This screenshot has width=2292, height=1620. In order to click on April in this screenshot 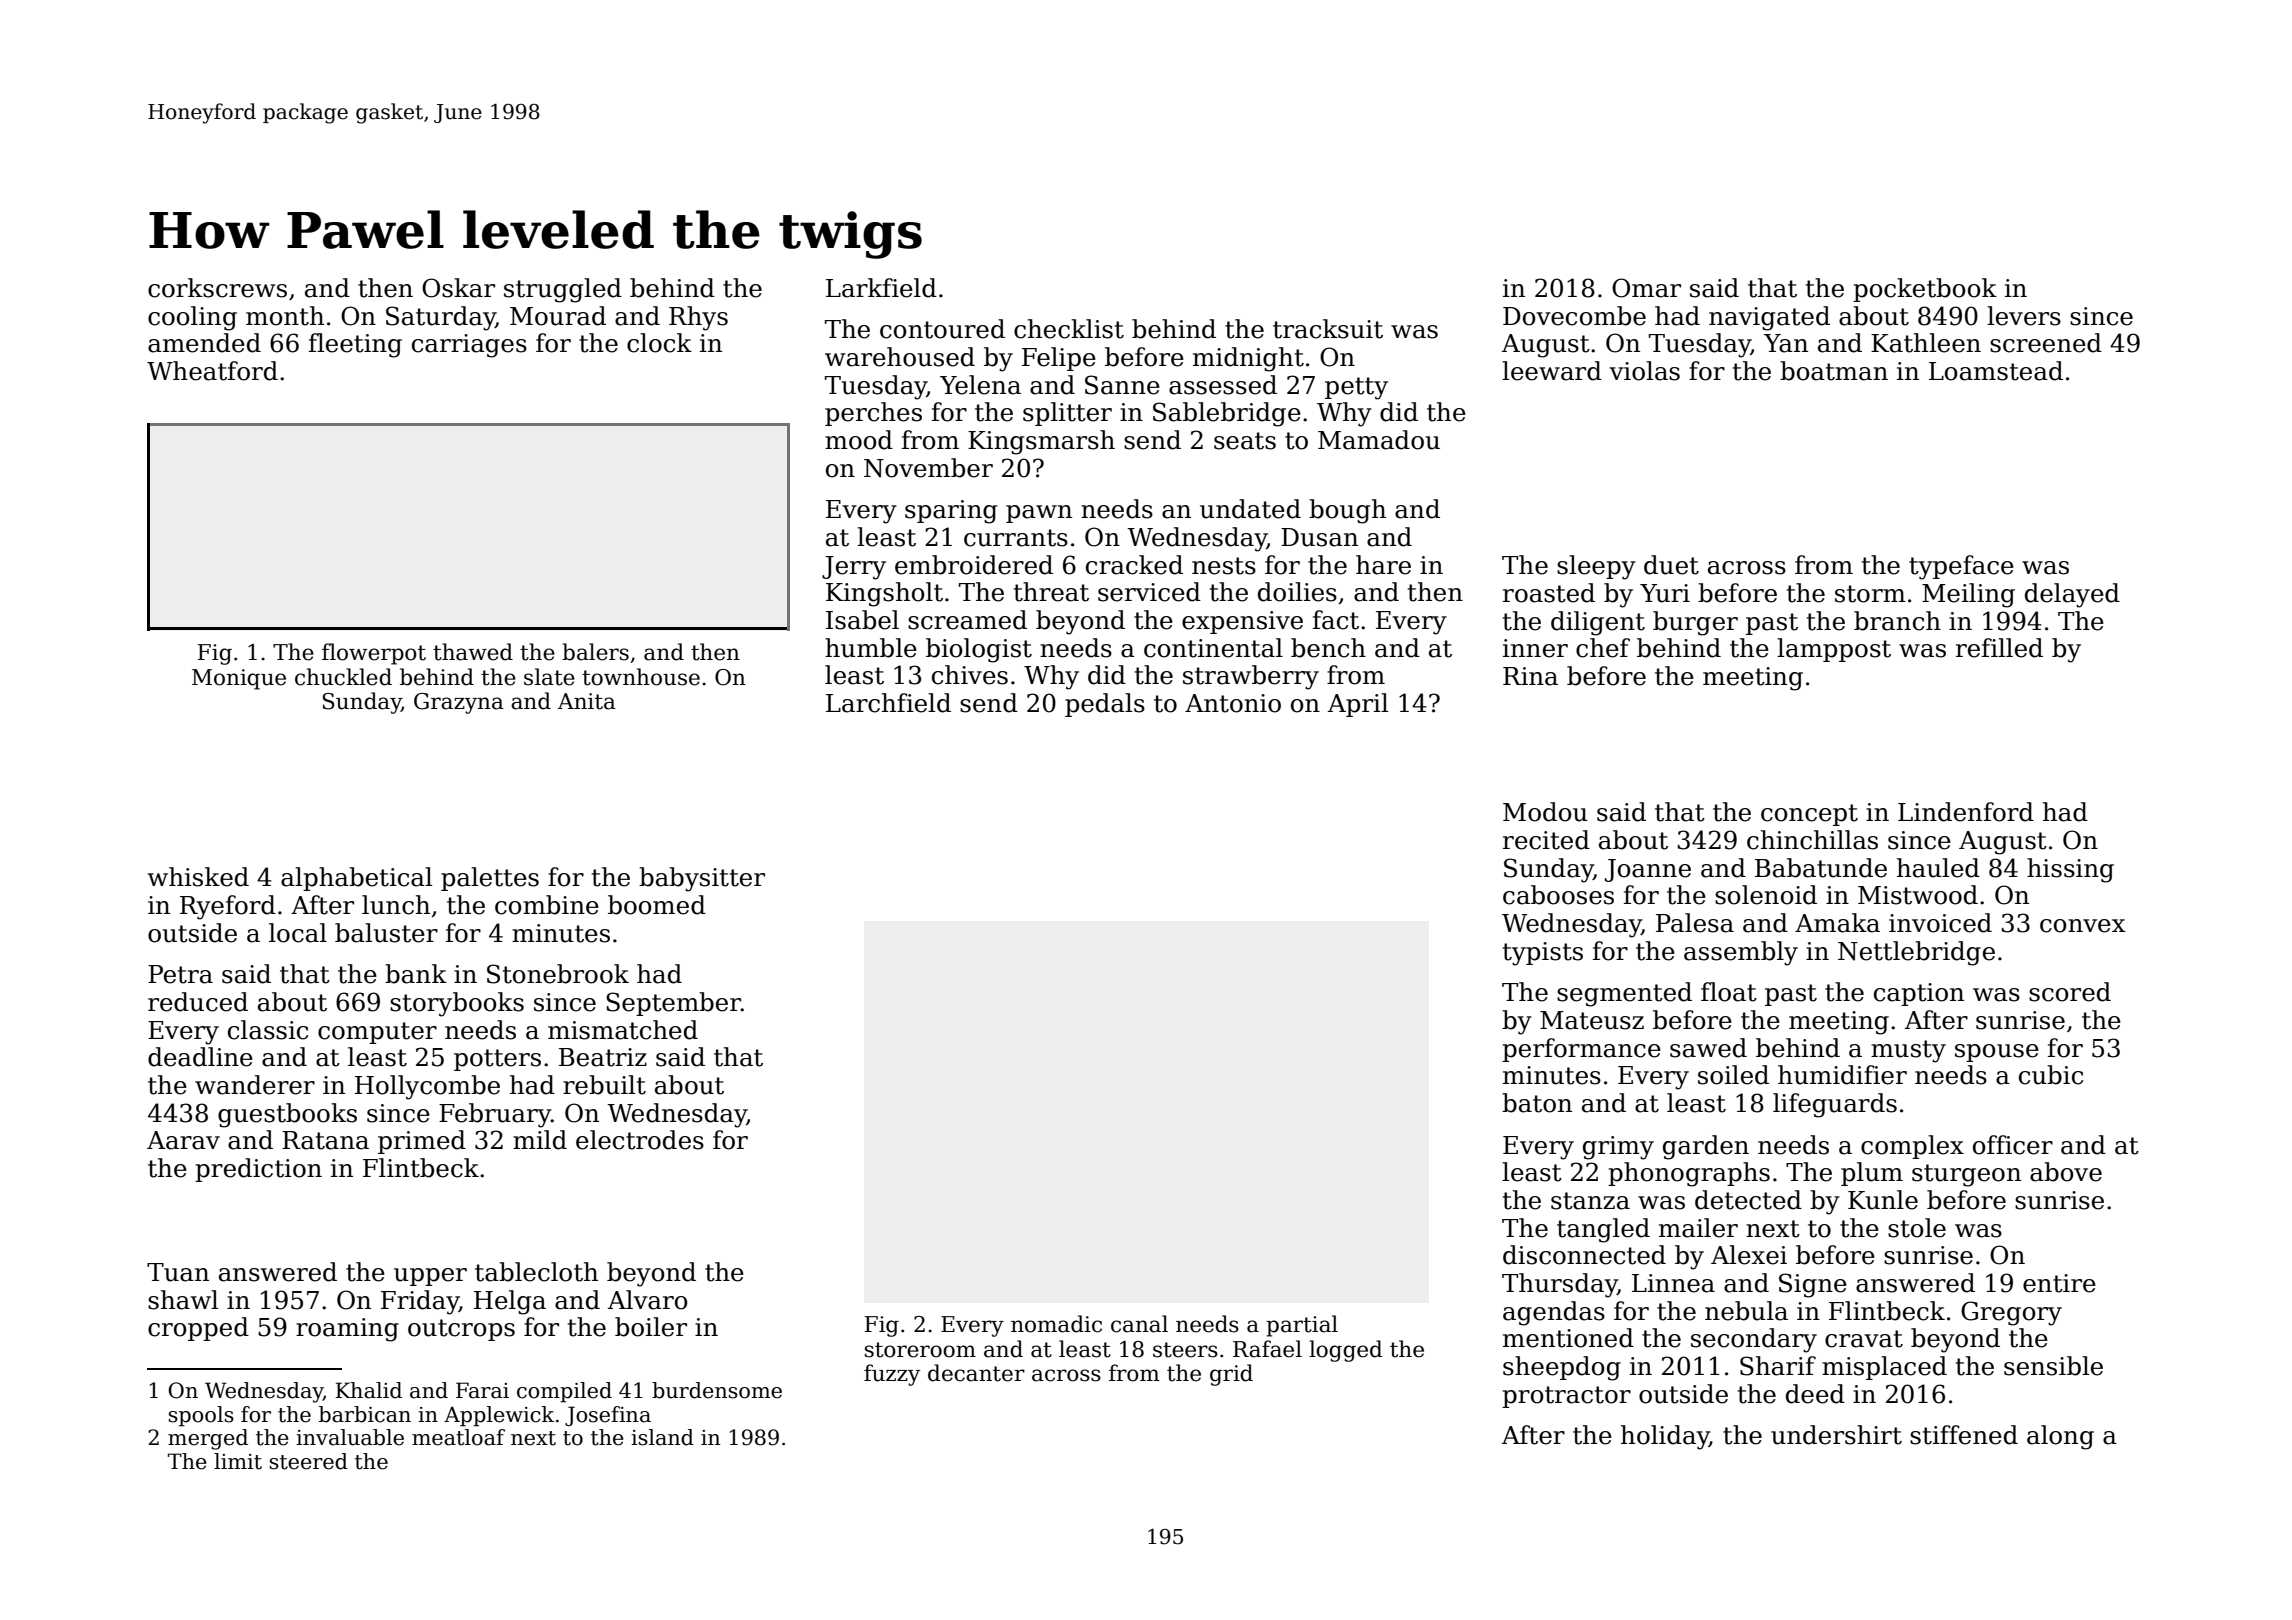, I will do `click(1358, 705)`.
